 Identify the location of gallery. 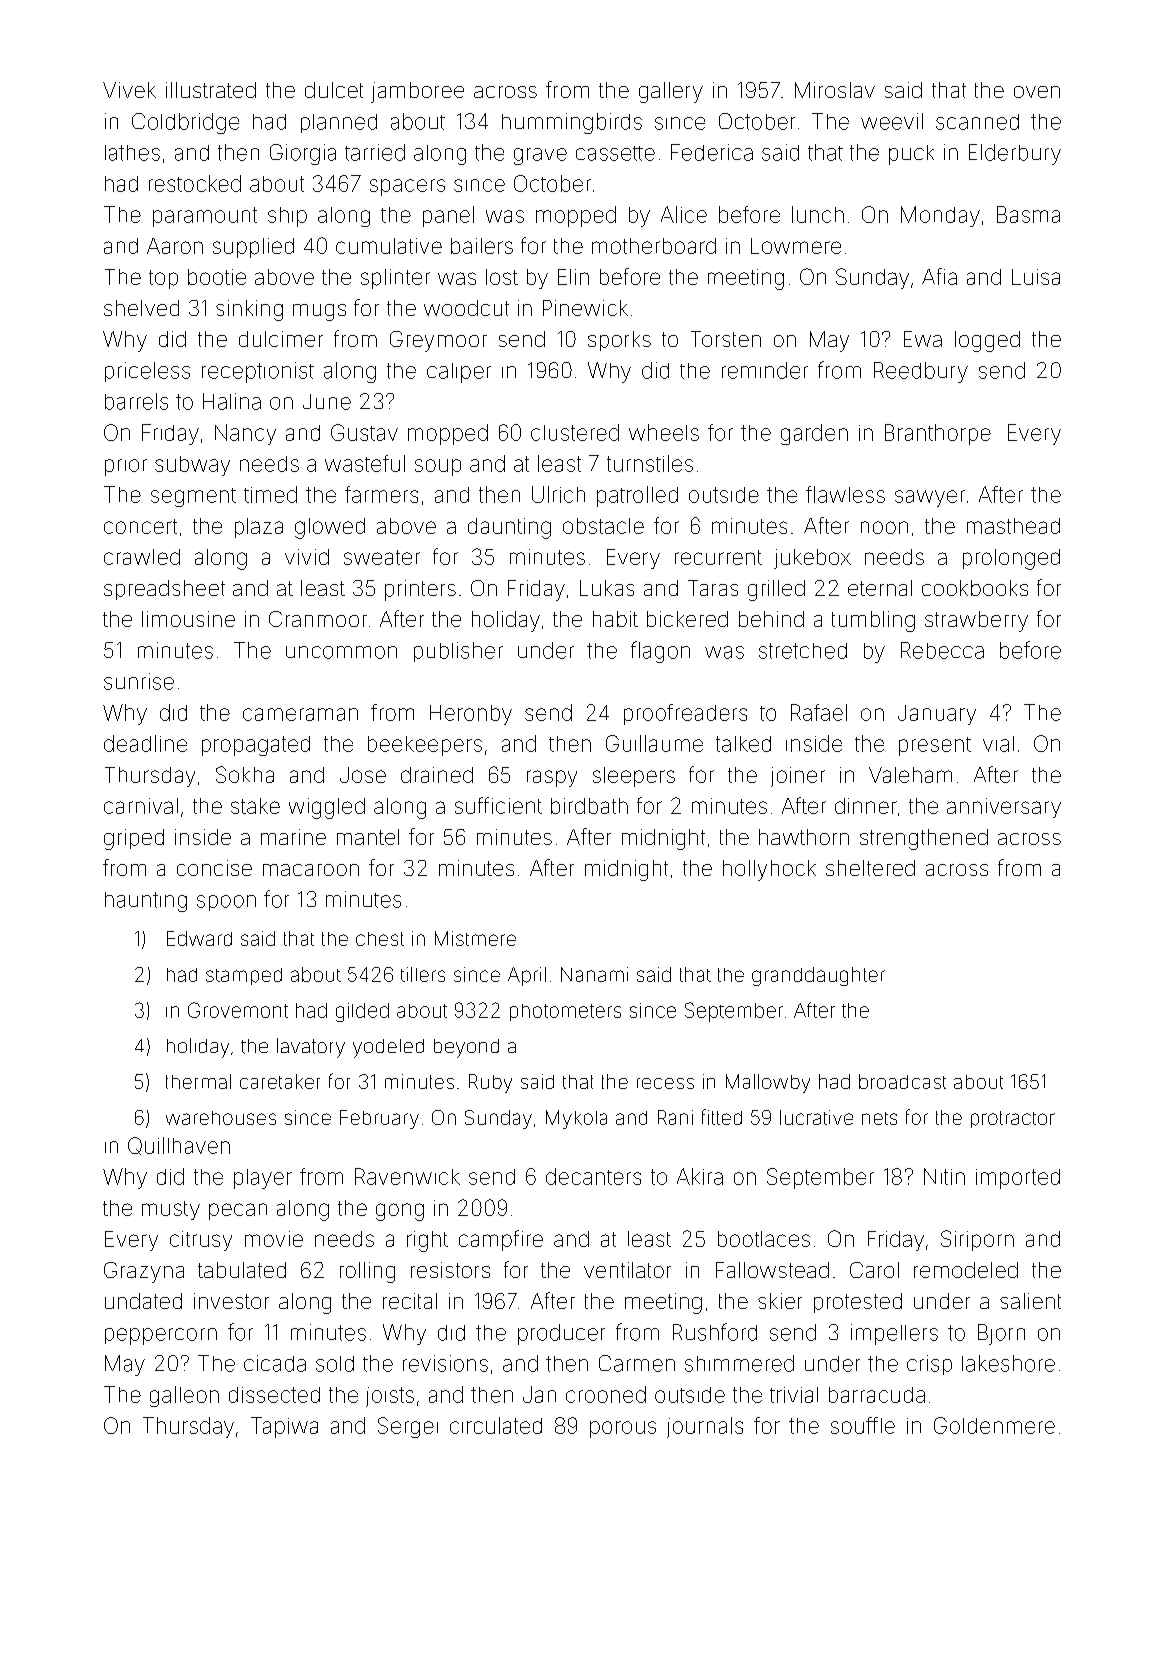
(671, 92).
